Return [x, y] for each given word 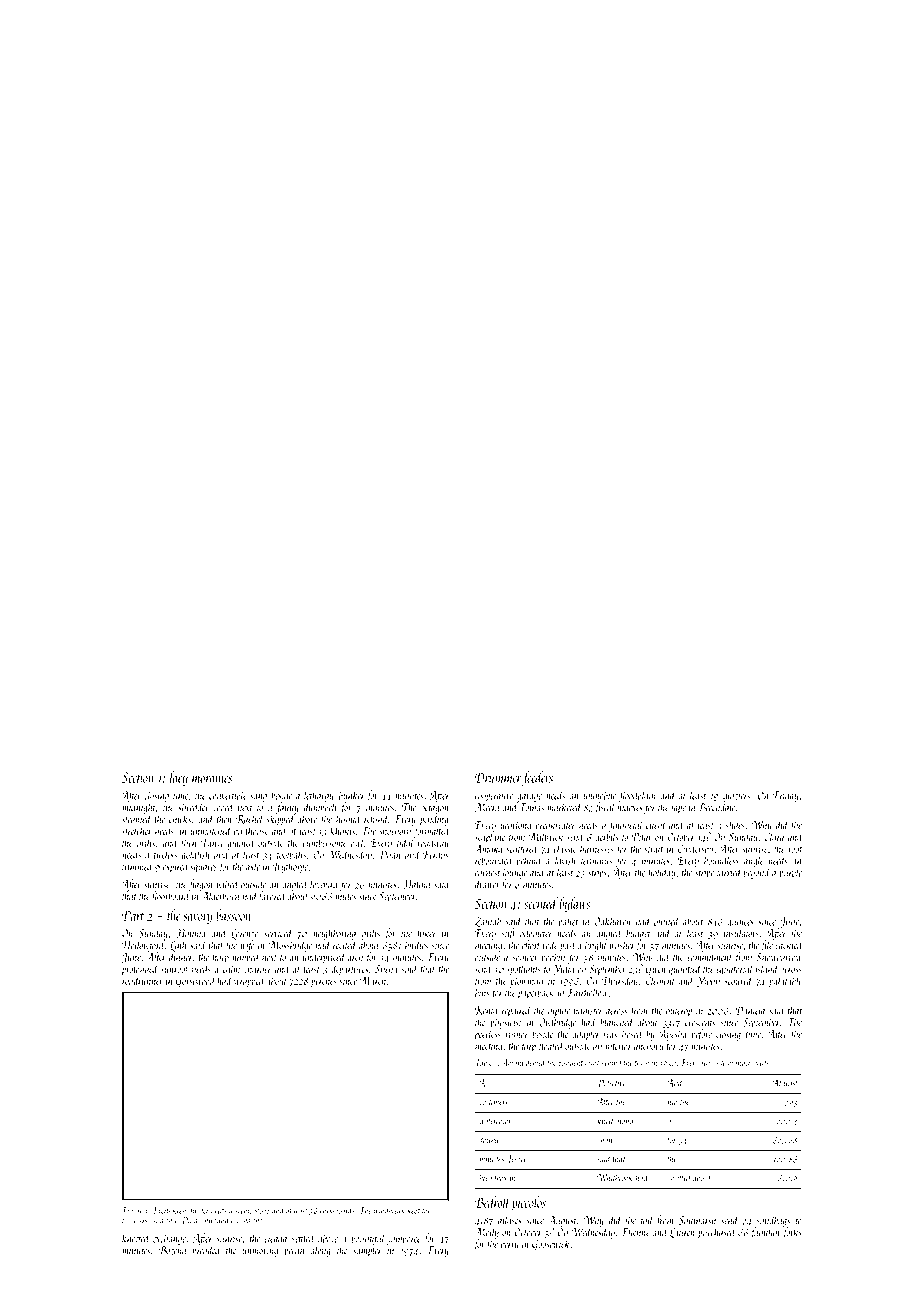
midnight [139, 808]
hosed [632, 1034]
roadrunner [143, 980]
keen [179, 1210]
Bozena [172, 1250]
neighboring [334, 934]
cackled [789, 945]
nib [673, 1101]
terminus [596, 861]
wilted [228, 884]
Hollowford [143, 946]
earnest [487, 873]
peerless [487, 1035]
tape [678, 809]
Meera [487, 807]
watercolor [495, 1120]
